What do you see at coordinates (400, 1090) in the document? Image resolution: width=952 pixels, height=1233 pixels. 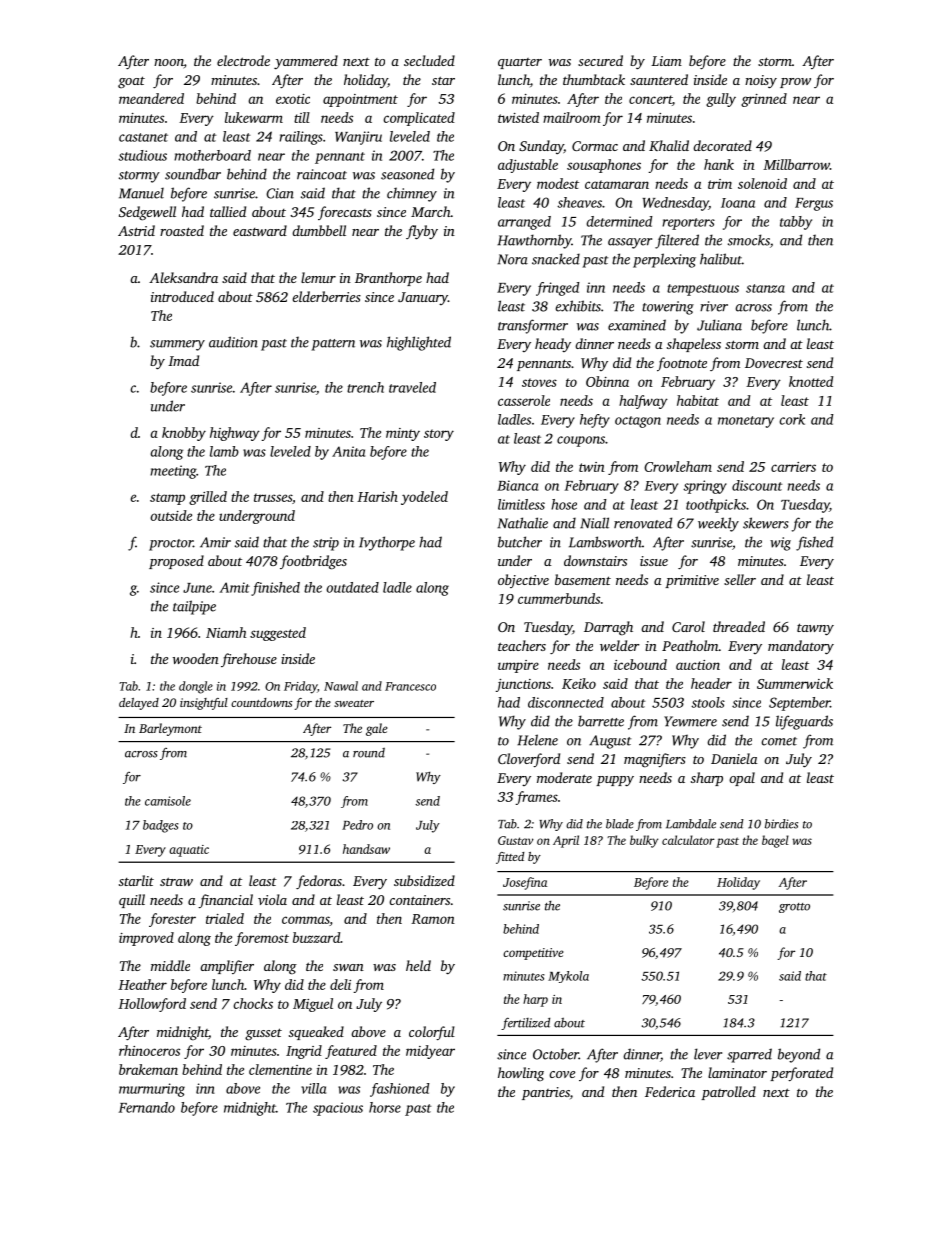 I see `fashioned` at bounding box center [400, 1090].
